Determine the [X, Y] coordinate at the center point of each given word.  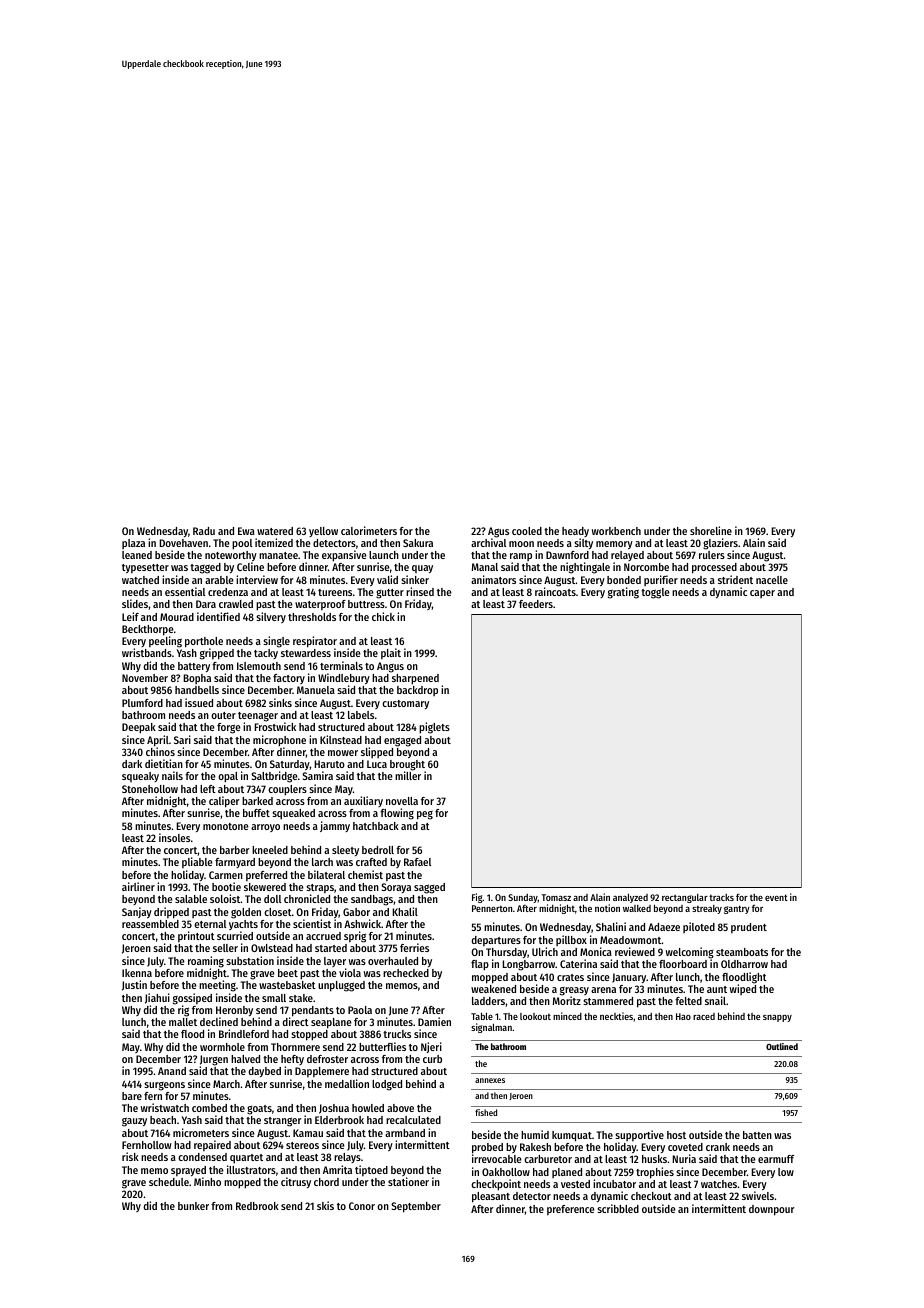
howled [368, 1108]
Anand [172, 1071]
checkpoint [496, 1185]
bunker [193, 1206]
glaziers [720, 544]
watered [275, 531]
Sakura [418, 543]
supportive [639, 1136]
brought [408, 766]
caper [762, 594]
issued [199, 702]
